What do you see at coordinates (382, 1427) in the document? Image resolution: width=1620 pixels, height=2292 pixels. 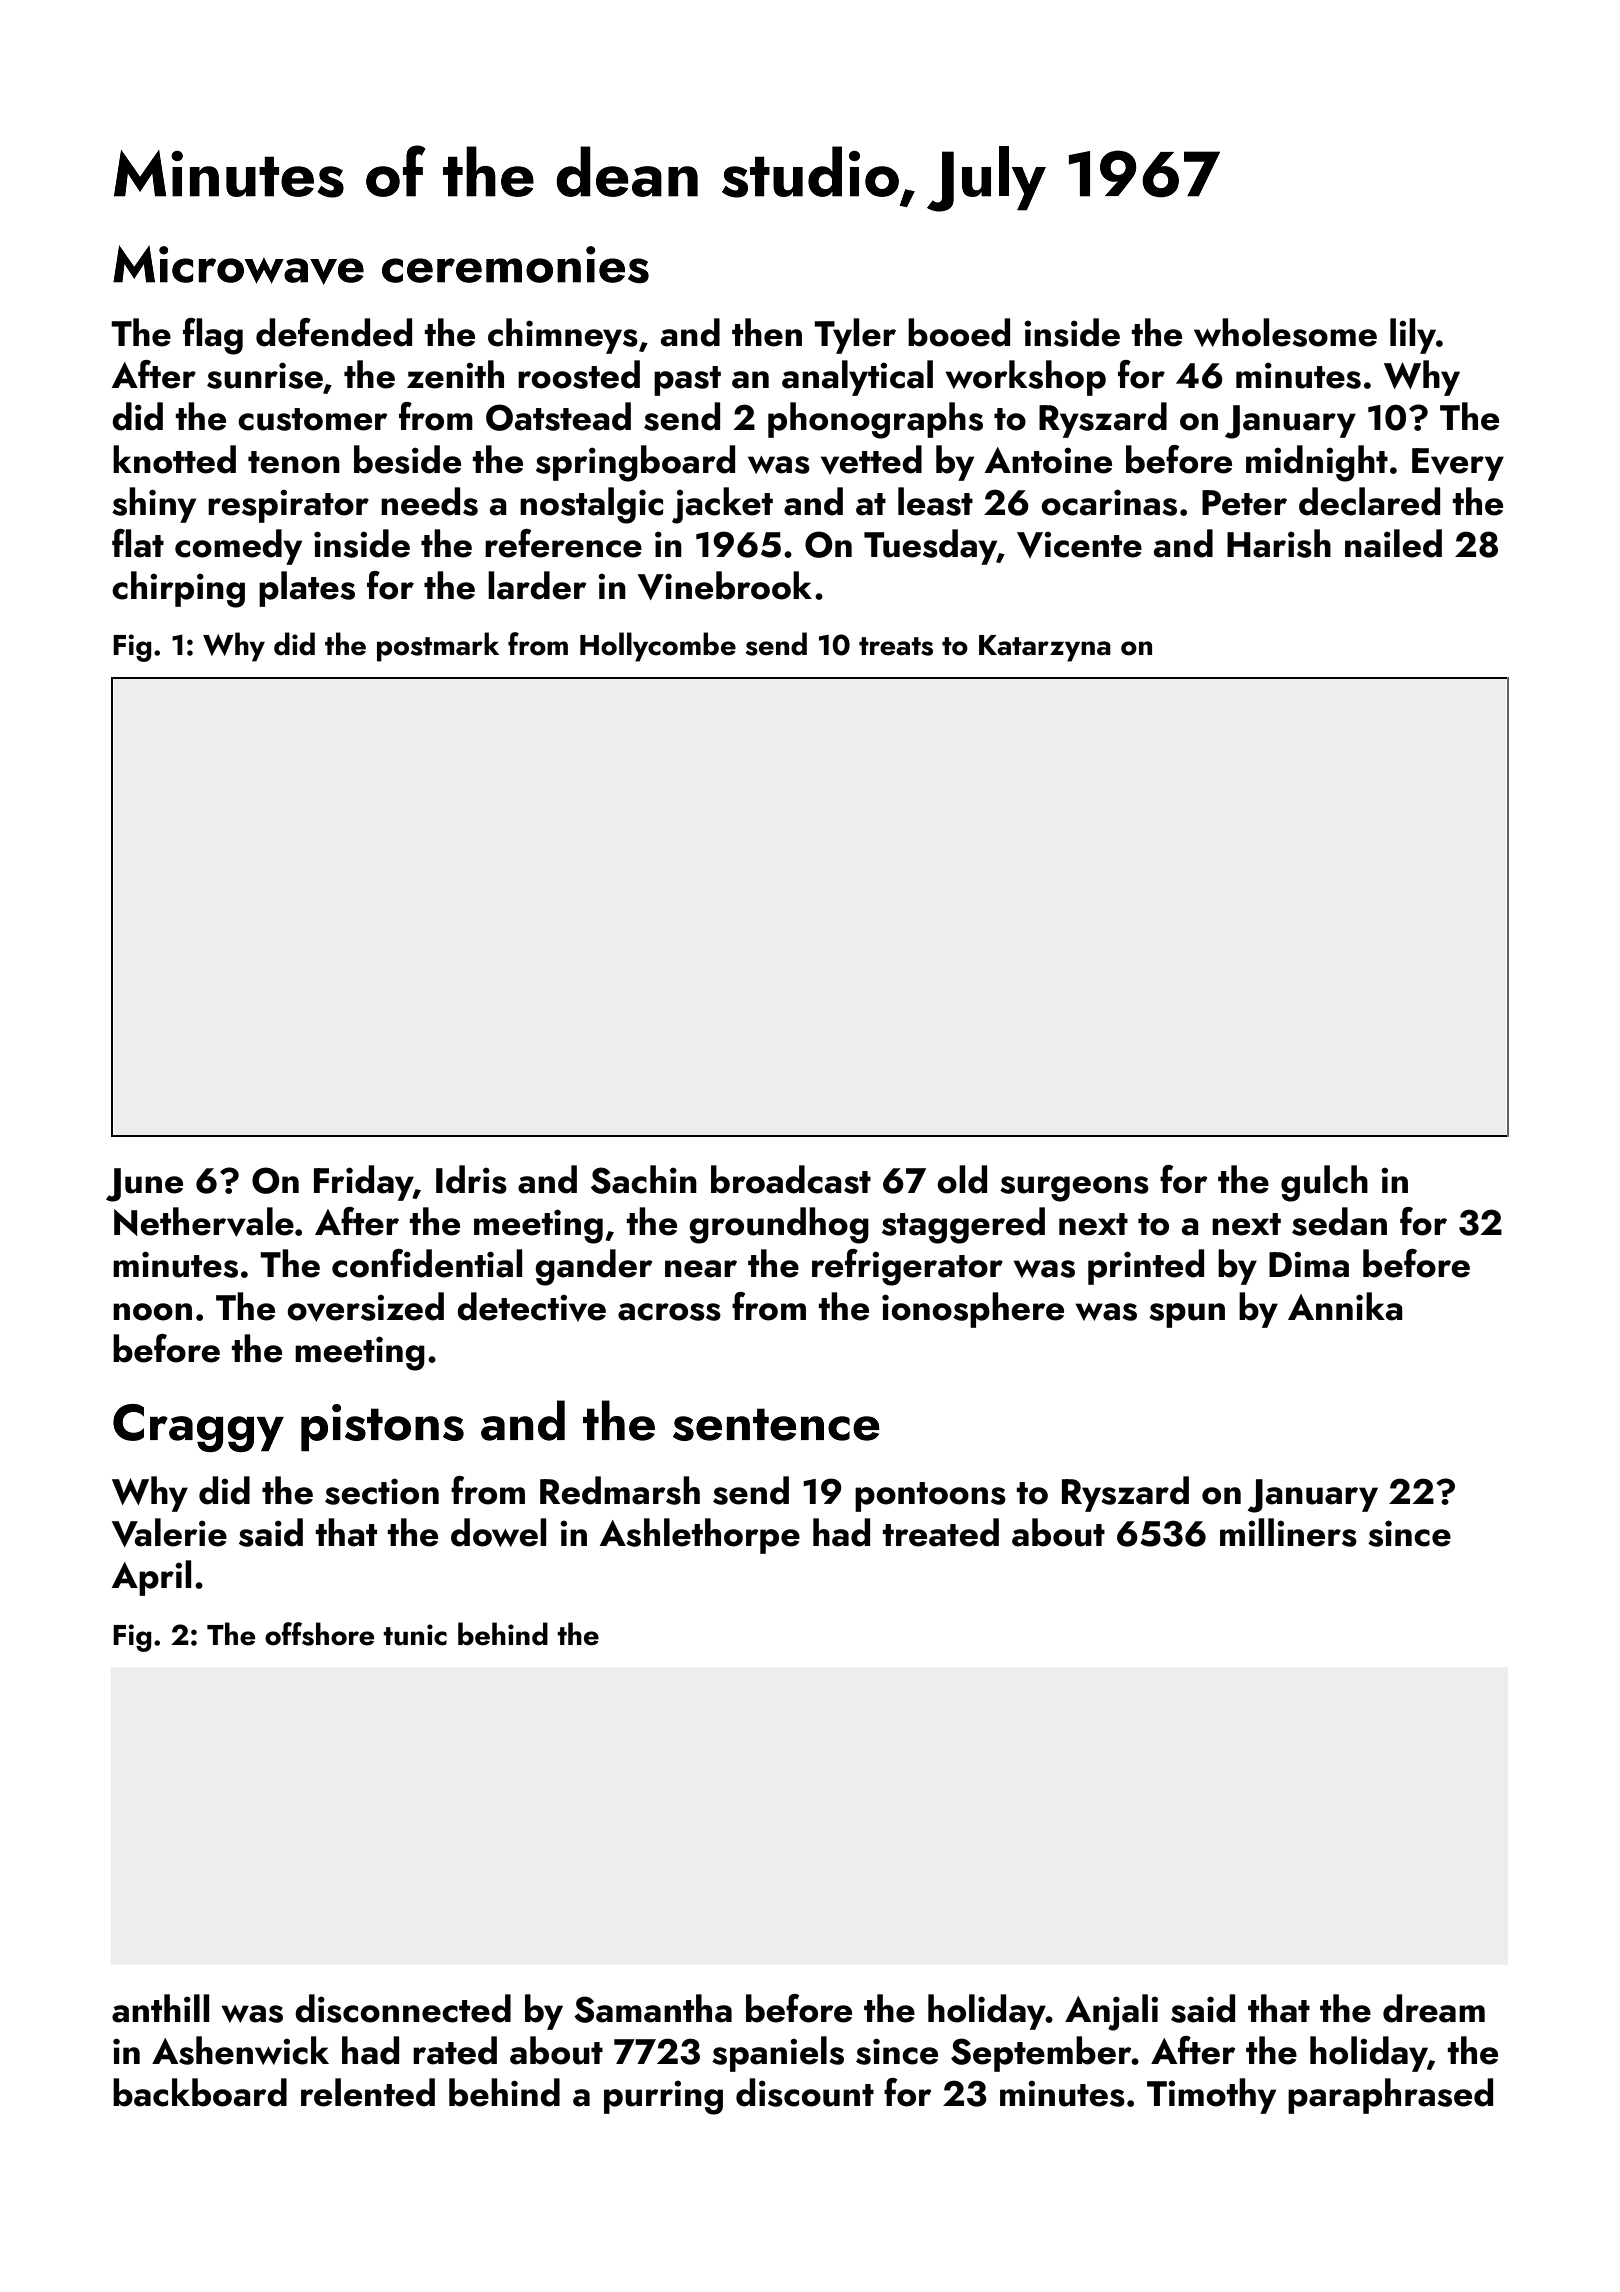 I see `pistons` at bounding box center [382, 1427].
